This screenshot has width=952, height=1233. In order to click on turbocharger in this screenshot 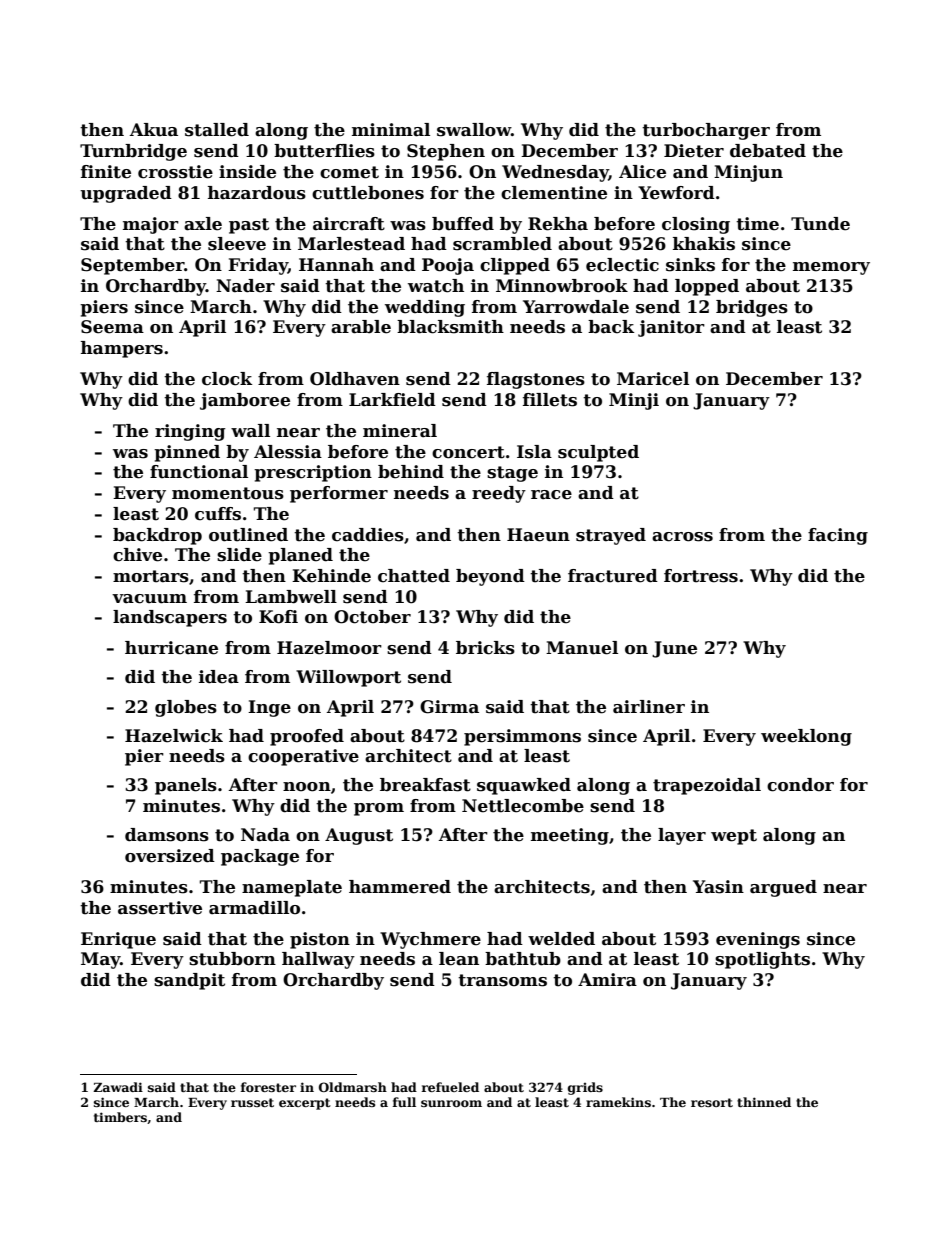, I will do `click(706, 131)`.
